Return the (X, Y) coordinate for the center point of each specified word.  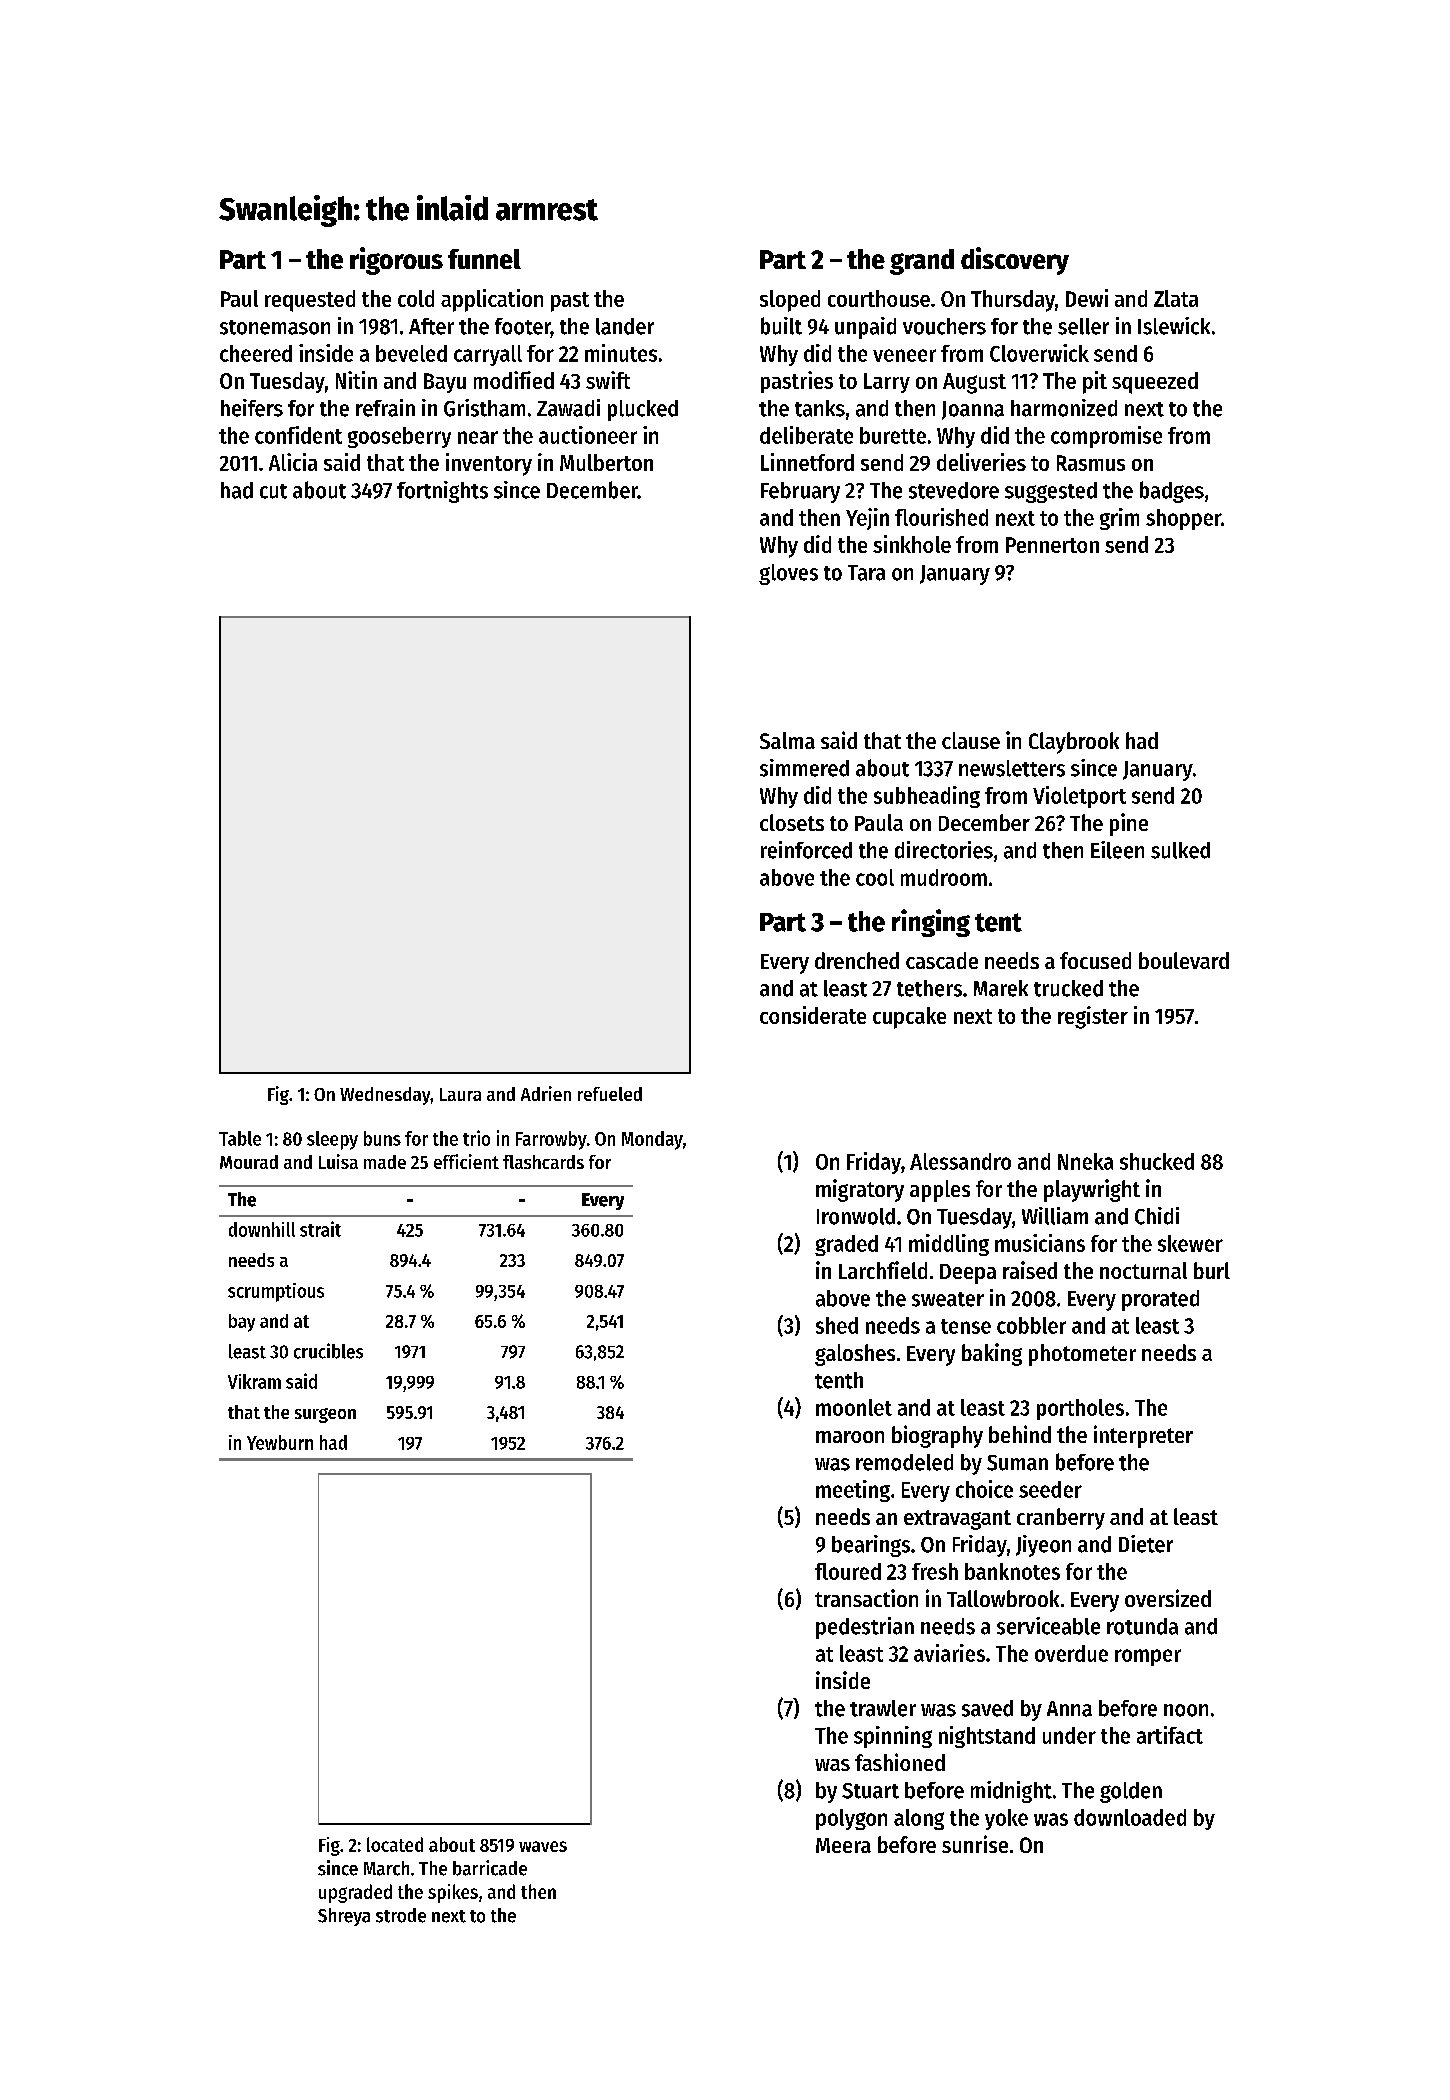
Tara (866, 573)
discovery (1015, 261)
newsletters (1012, 768)
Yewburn (280, 1442)
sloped (790, 301)
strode (401, 1915)
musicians (1040, 1243)
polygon (851, 1819)
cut (273, 491)
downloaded (1130, 1817)
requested (310, 301)
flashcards (543, 1162)
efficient (466, 1161)
